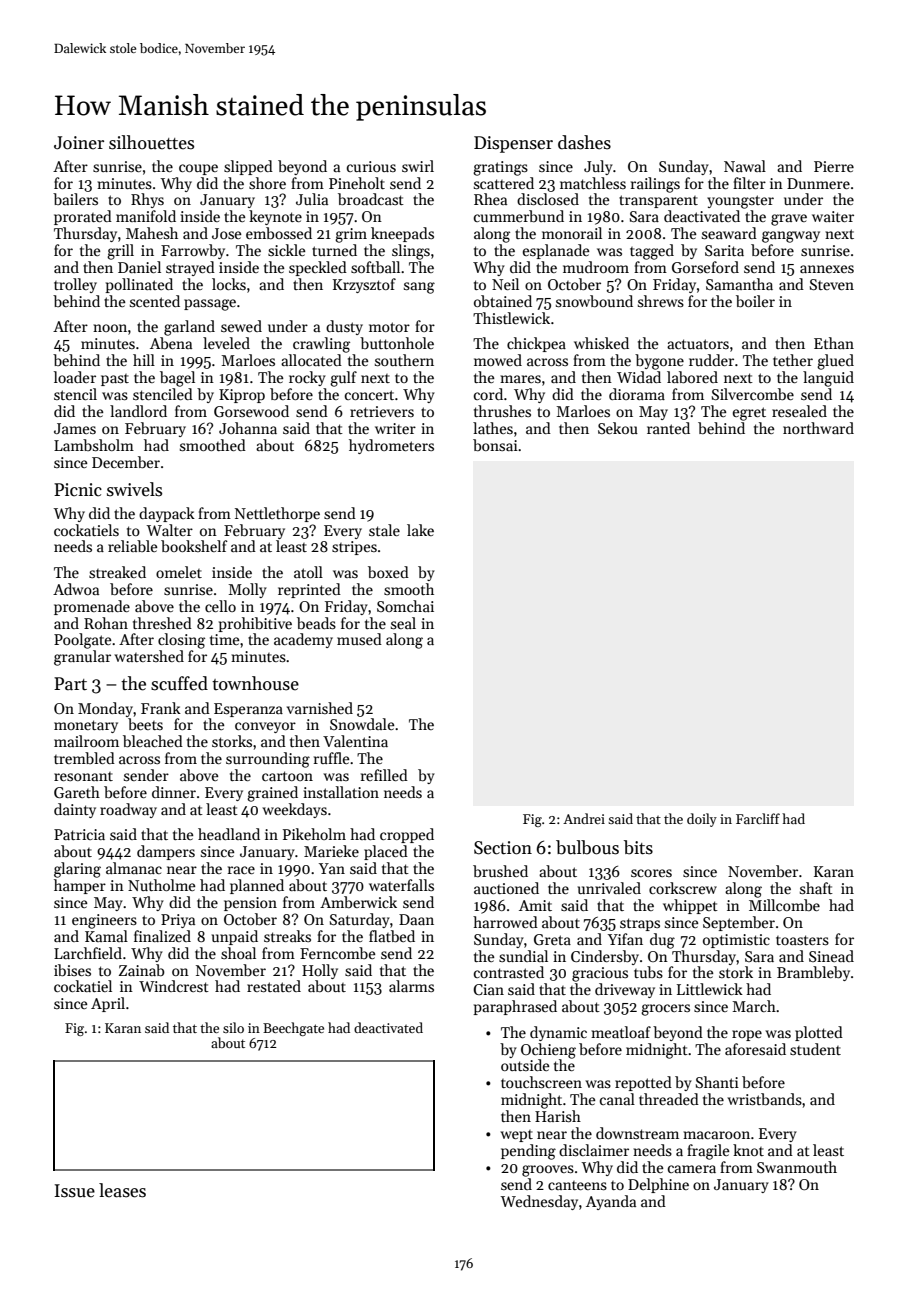 This page has height=1316, width=908. Describe the element at coordinates (420, 530) in the page. I see `lake` at that location.
